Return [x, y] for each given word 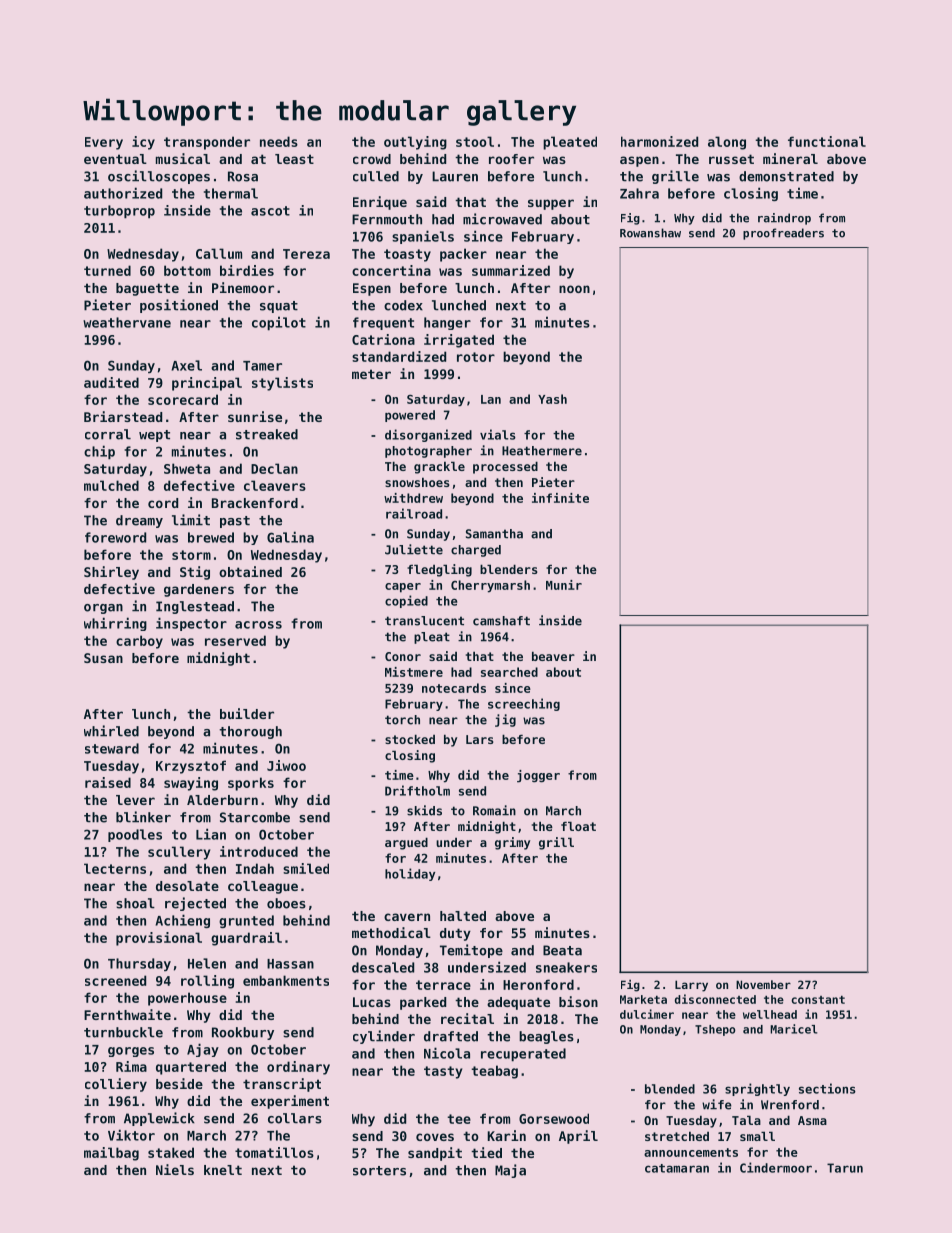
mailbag [111, 1154]
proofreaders [783, 234]
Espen [372, 289]
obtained [250, 571]
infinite [560, 498]
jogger [538, 776]
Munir [564, 585]
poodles [135, 835]
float [578, 826]
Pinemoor [243, 287]
